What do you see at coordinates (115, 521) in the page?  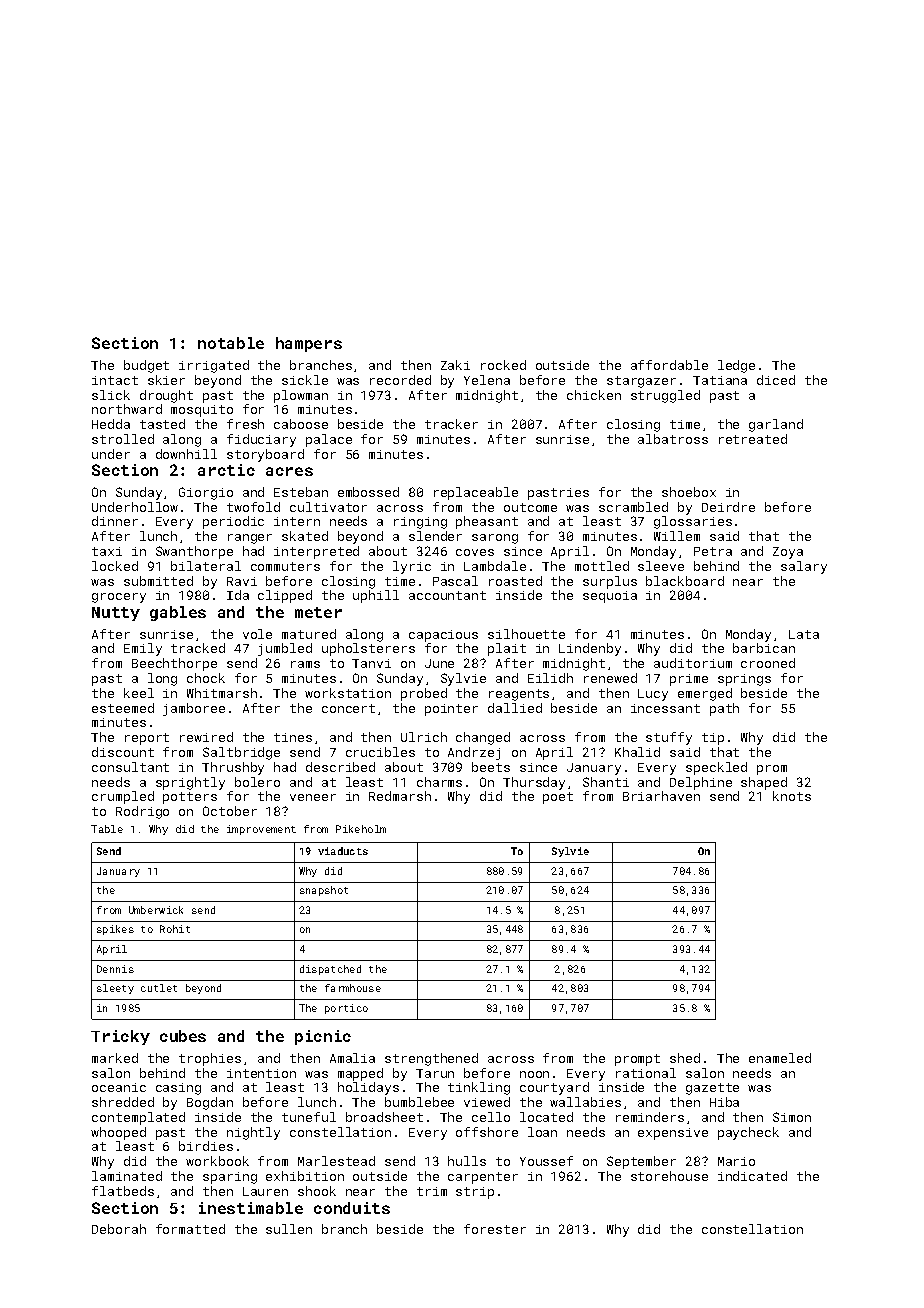 I see `dinner` at bounding box center [115, 521].
